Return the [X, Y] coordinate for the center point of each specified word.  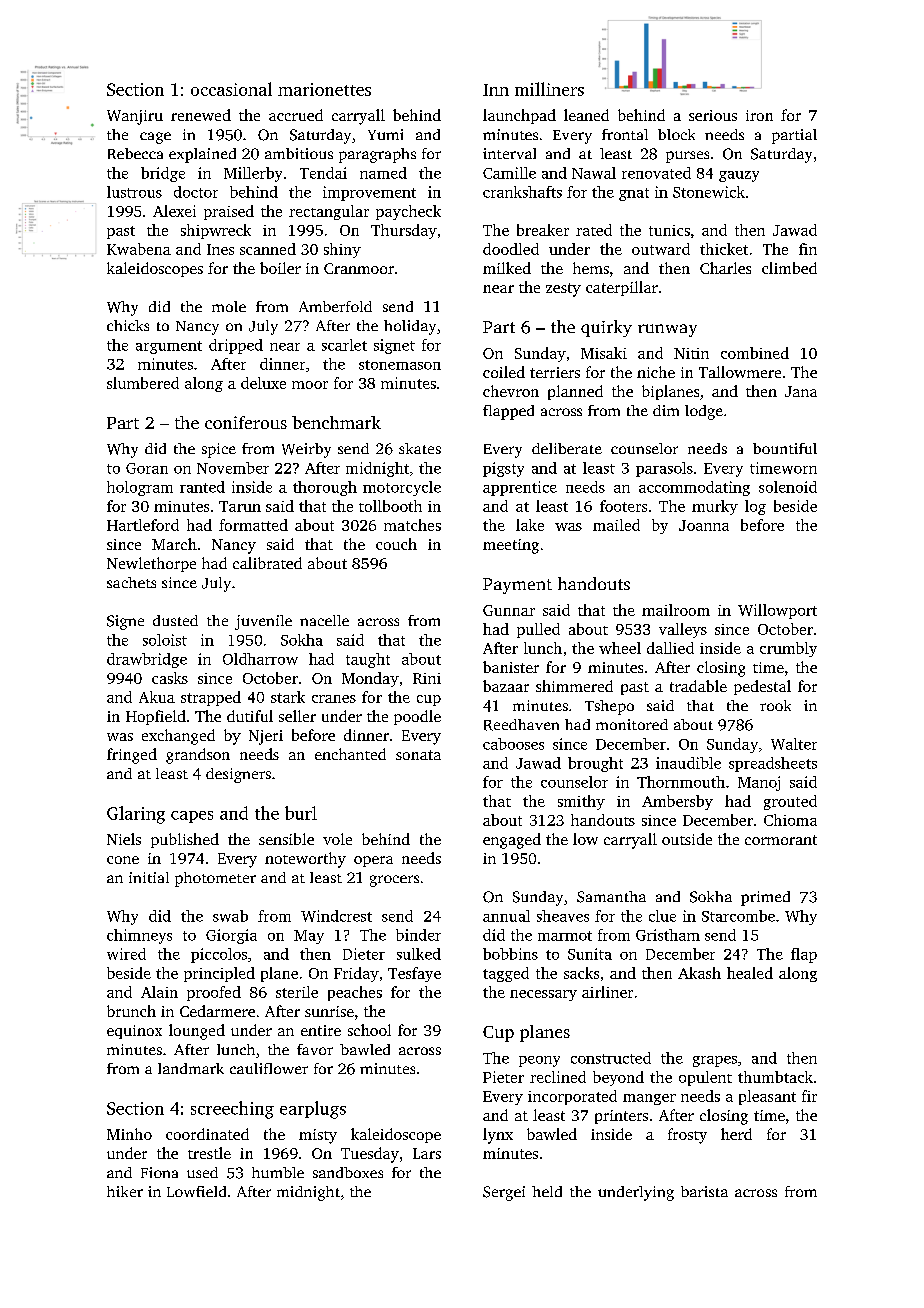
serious [713, 115]
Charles [725, 268]
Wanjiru [135, 117]
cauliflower [269, 1068]
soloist [165, 640]
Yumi [385, 134]
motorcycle [402, 488]
